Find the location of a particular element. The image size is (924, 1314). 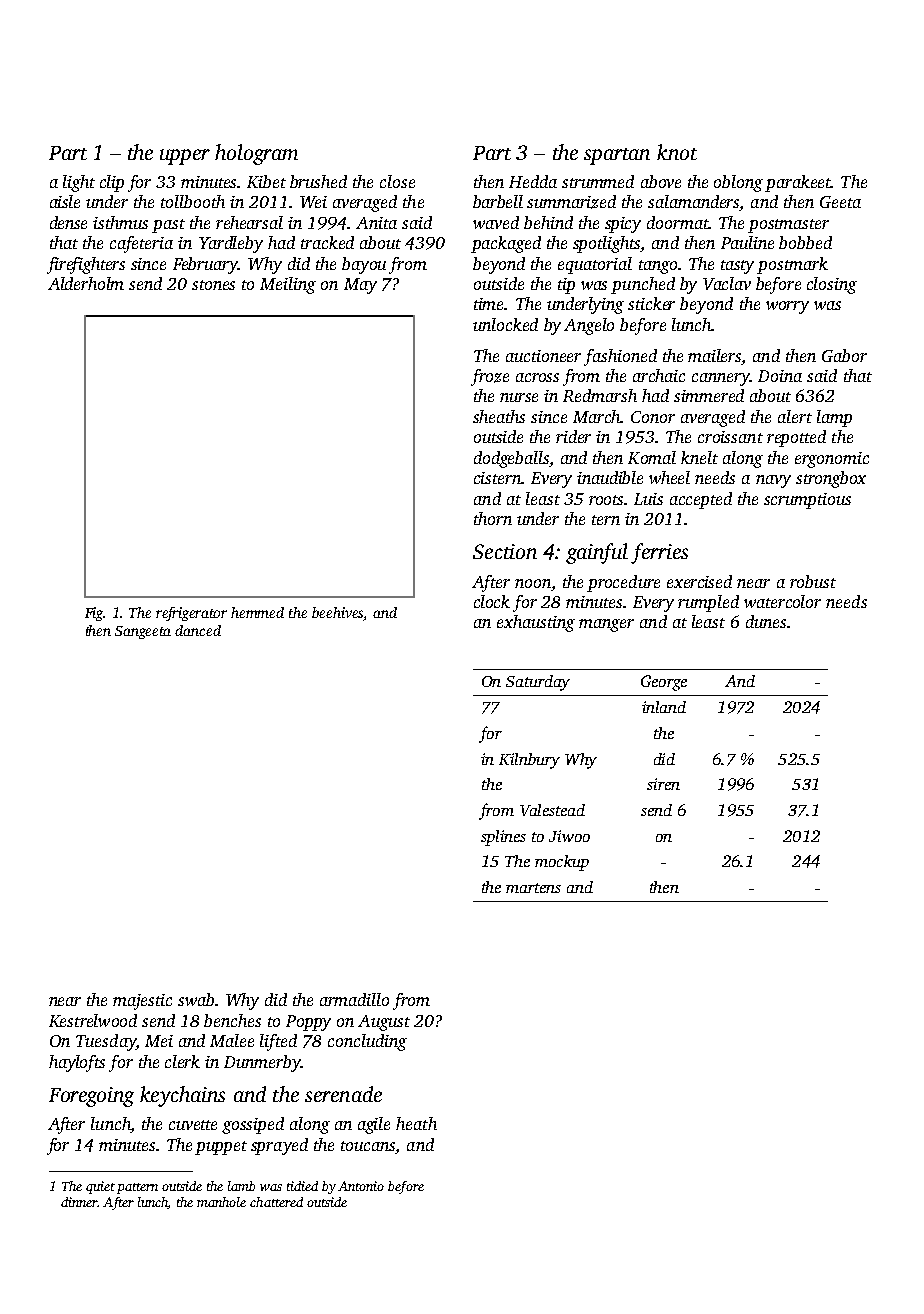

siren is located at coordinates (663, 784).
